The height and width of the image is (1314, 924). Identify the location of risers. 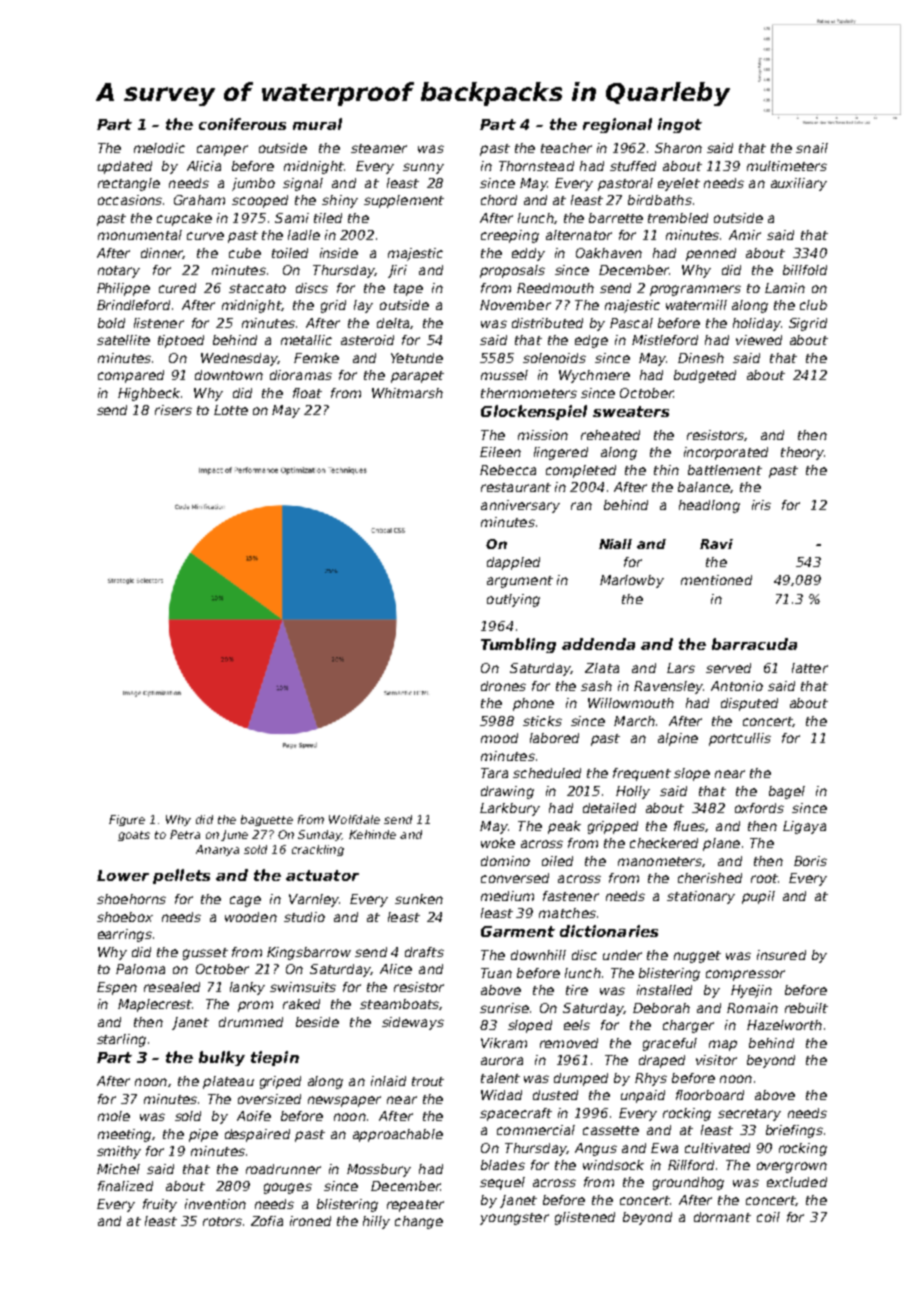
(173, 410).
